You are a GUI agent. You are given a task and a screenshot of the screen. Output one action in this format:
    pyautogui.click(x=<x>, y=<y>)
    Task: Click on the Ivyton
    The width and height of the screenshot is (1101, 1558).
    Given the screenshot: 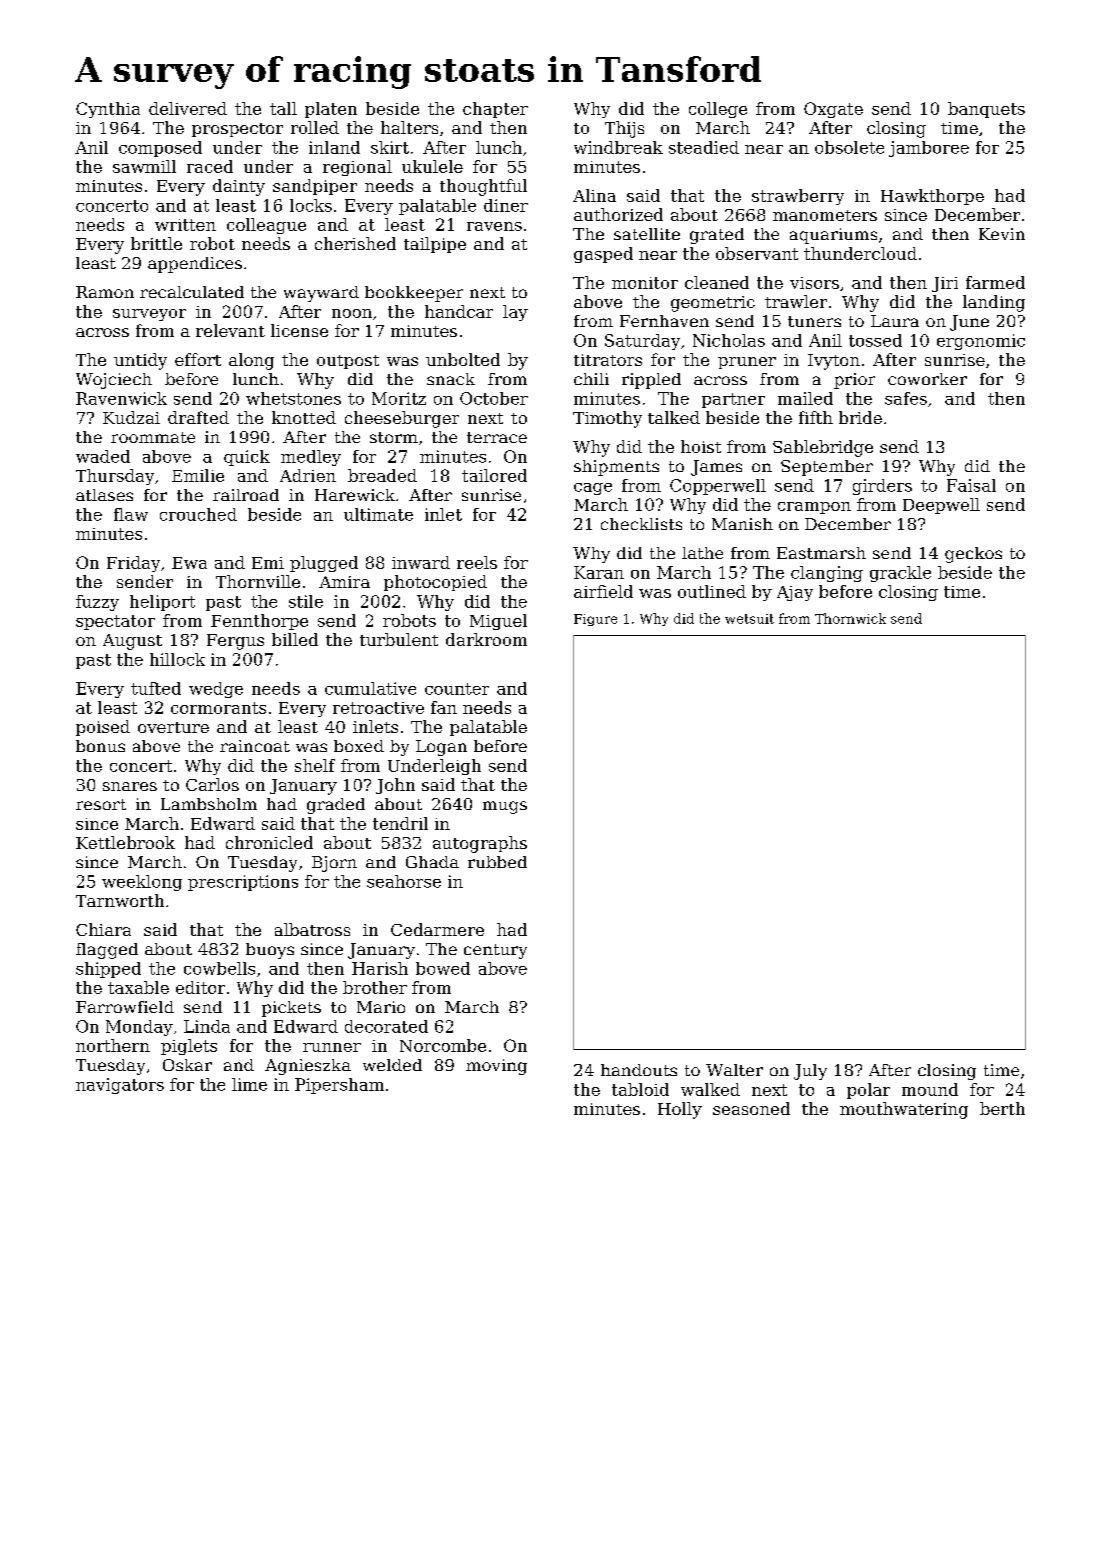 What is the action you would take?
    pyautogui.click(x=834, y=362)
